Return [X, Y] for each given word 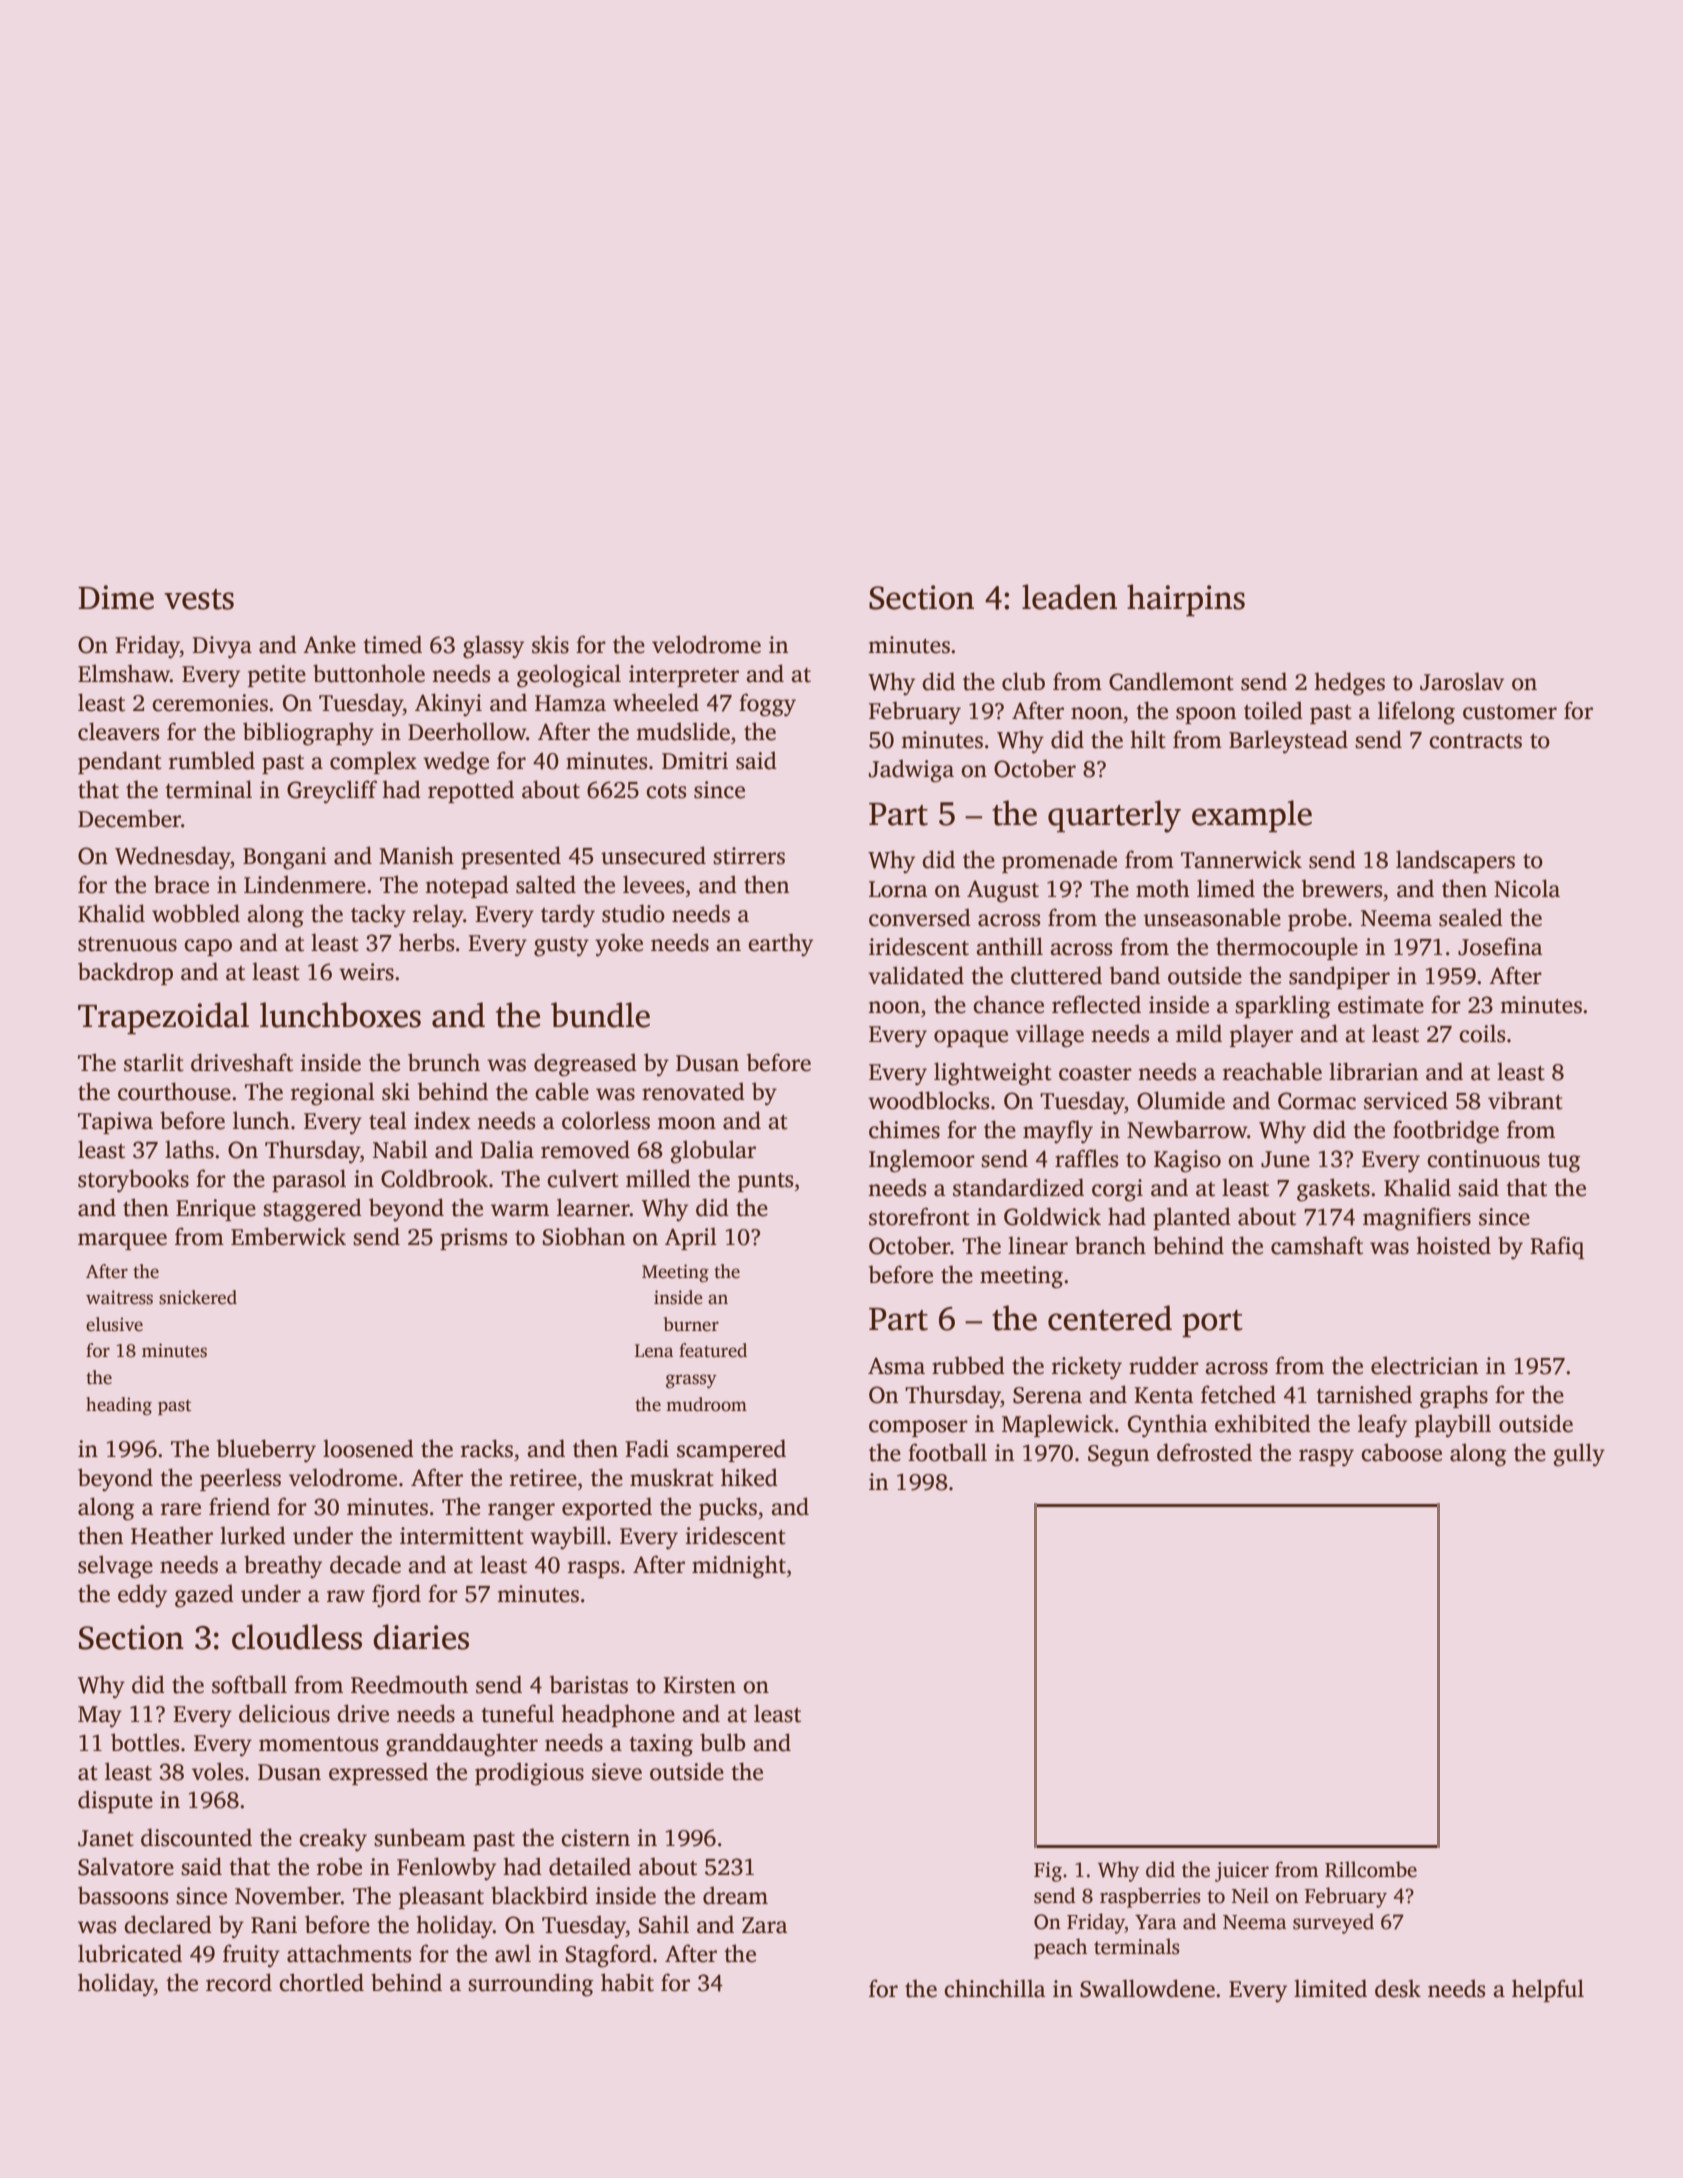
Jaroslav [1462, 681]
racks [487, 1448]
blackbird [539, 1895]
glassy [493, 647]
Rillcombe [1371, 1869]
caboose [1401, 1452]
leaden [1069, 597]
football [947, 1452]
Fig [1048, 1872]
